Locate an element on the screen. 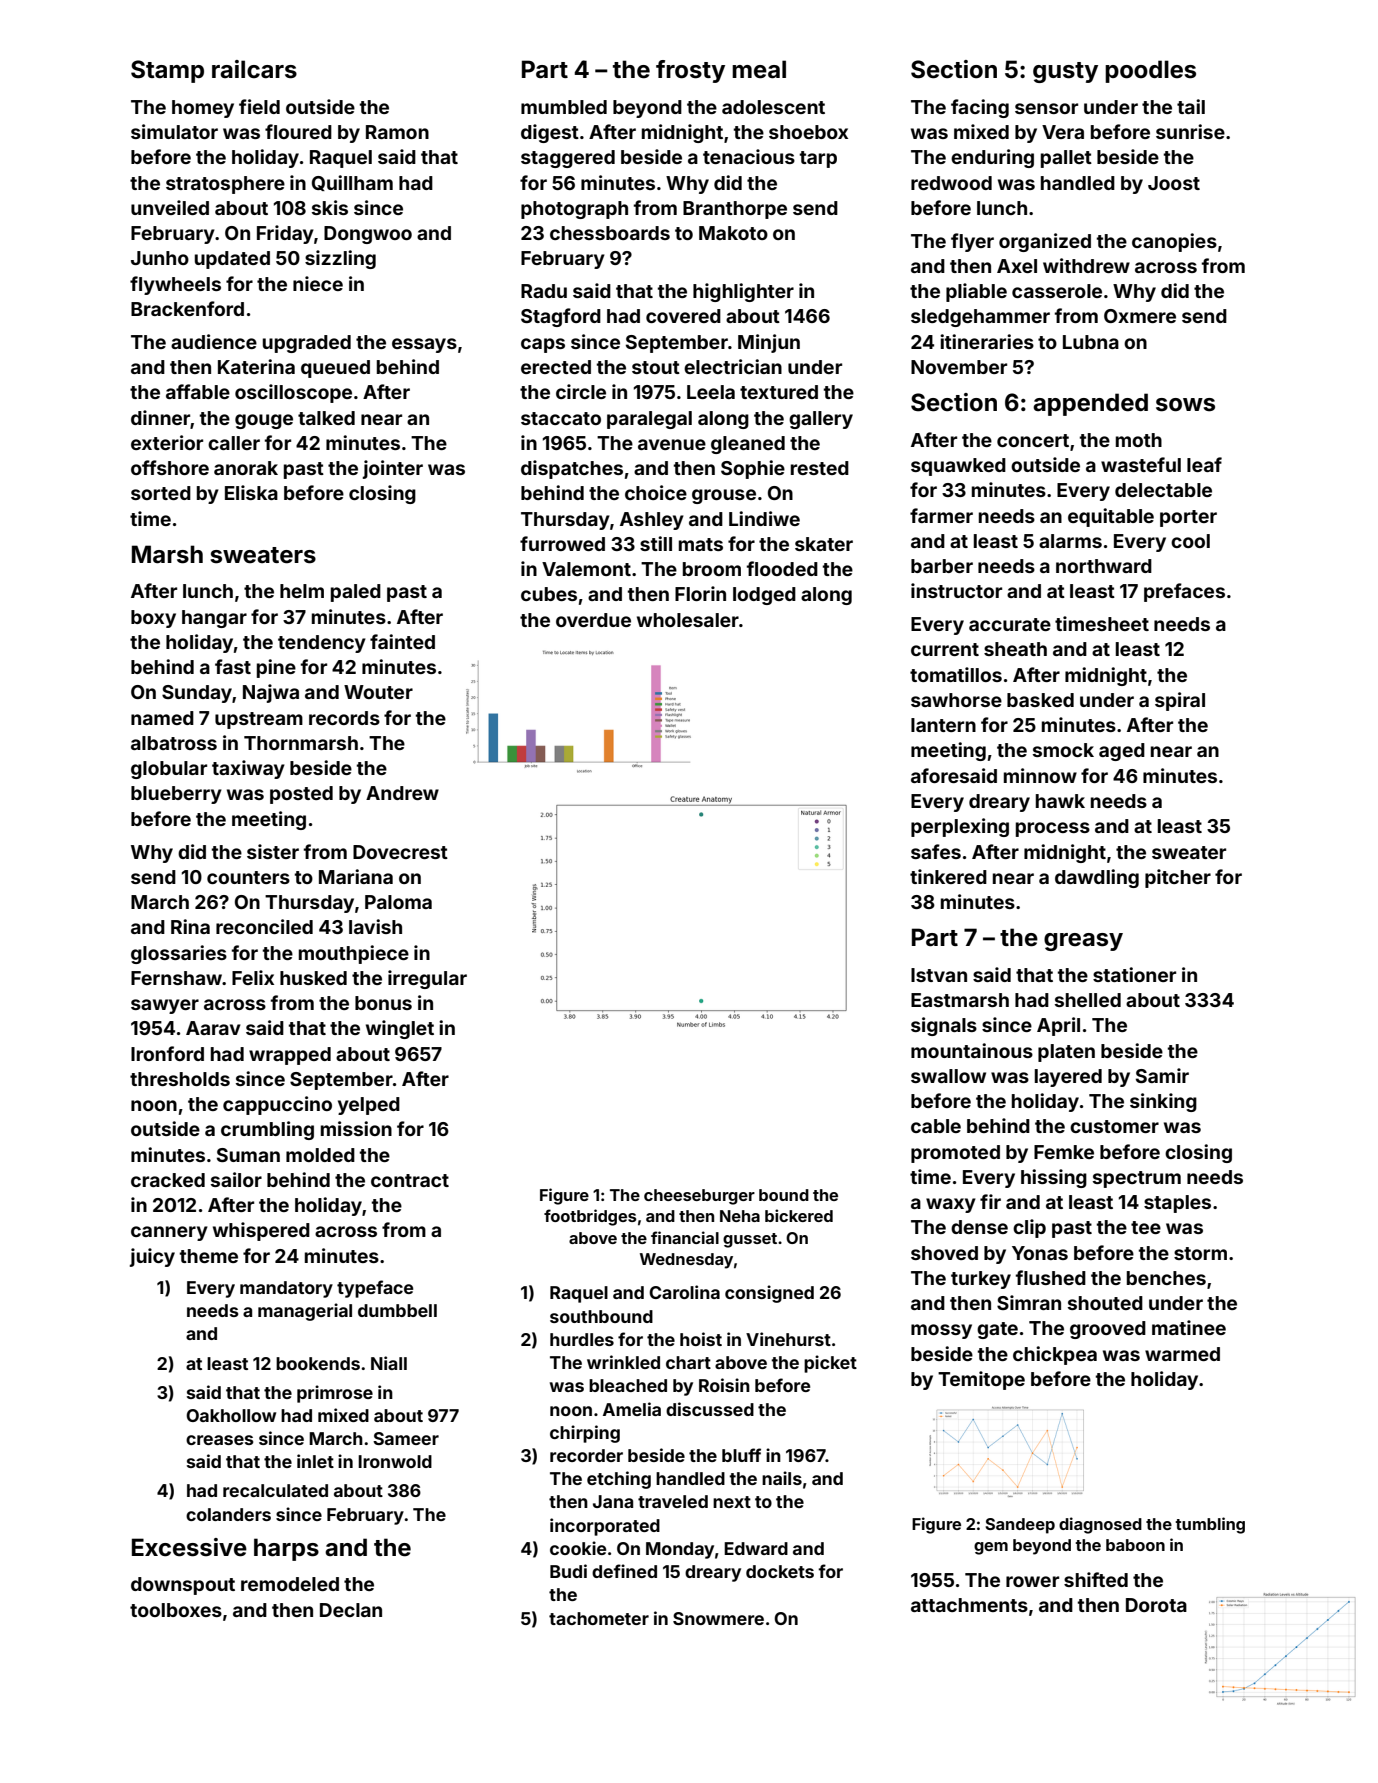  Stamp is located at coordinates (167, 71).
